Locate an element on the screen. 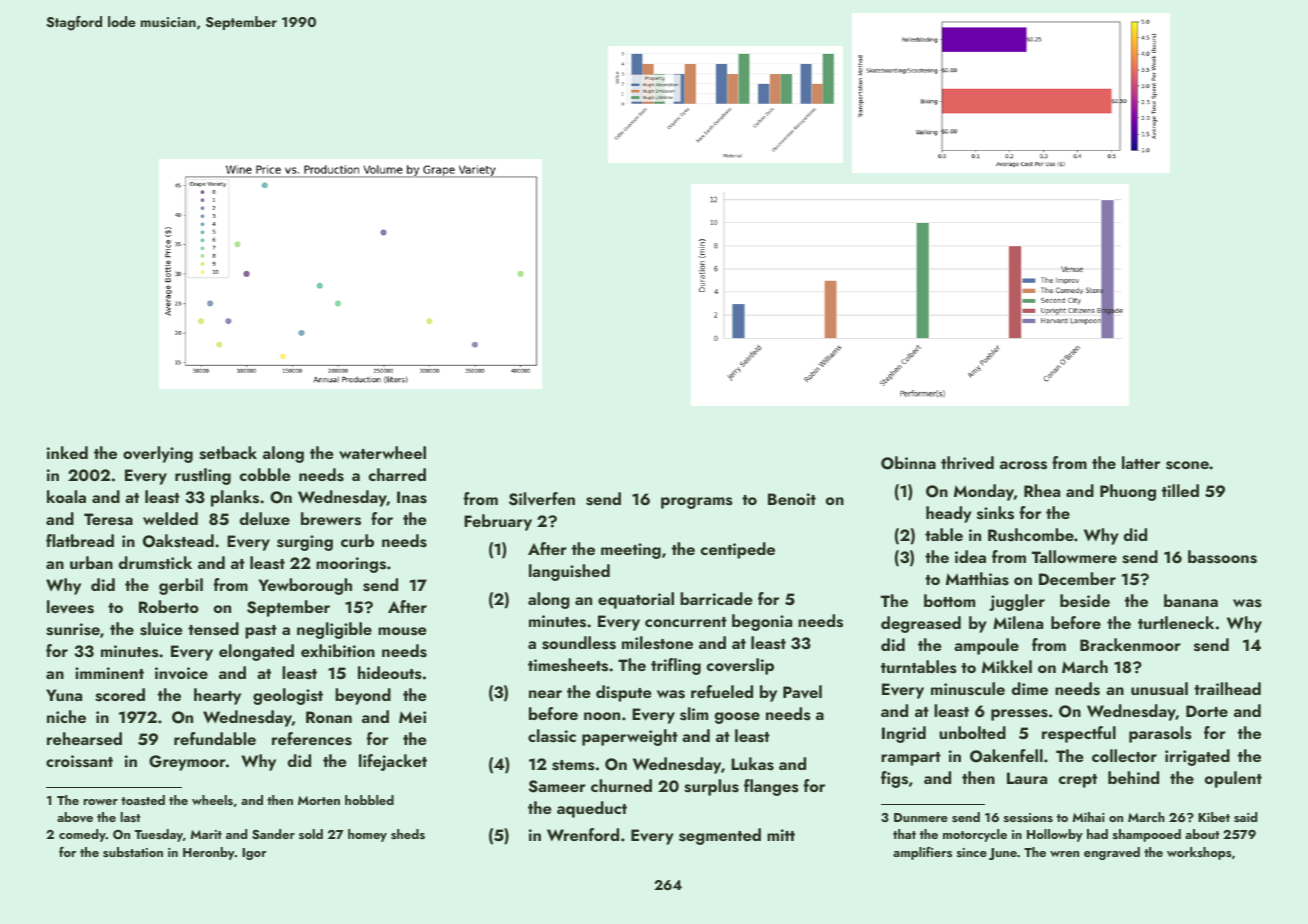 This screenshot has height=924, width=1308. inked is located at coordinates (67, 452).
